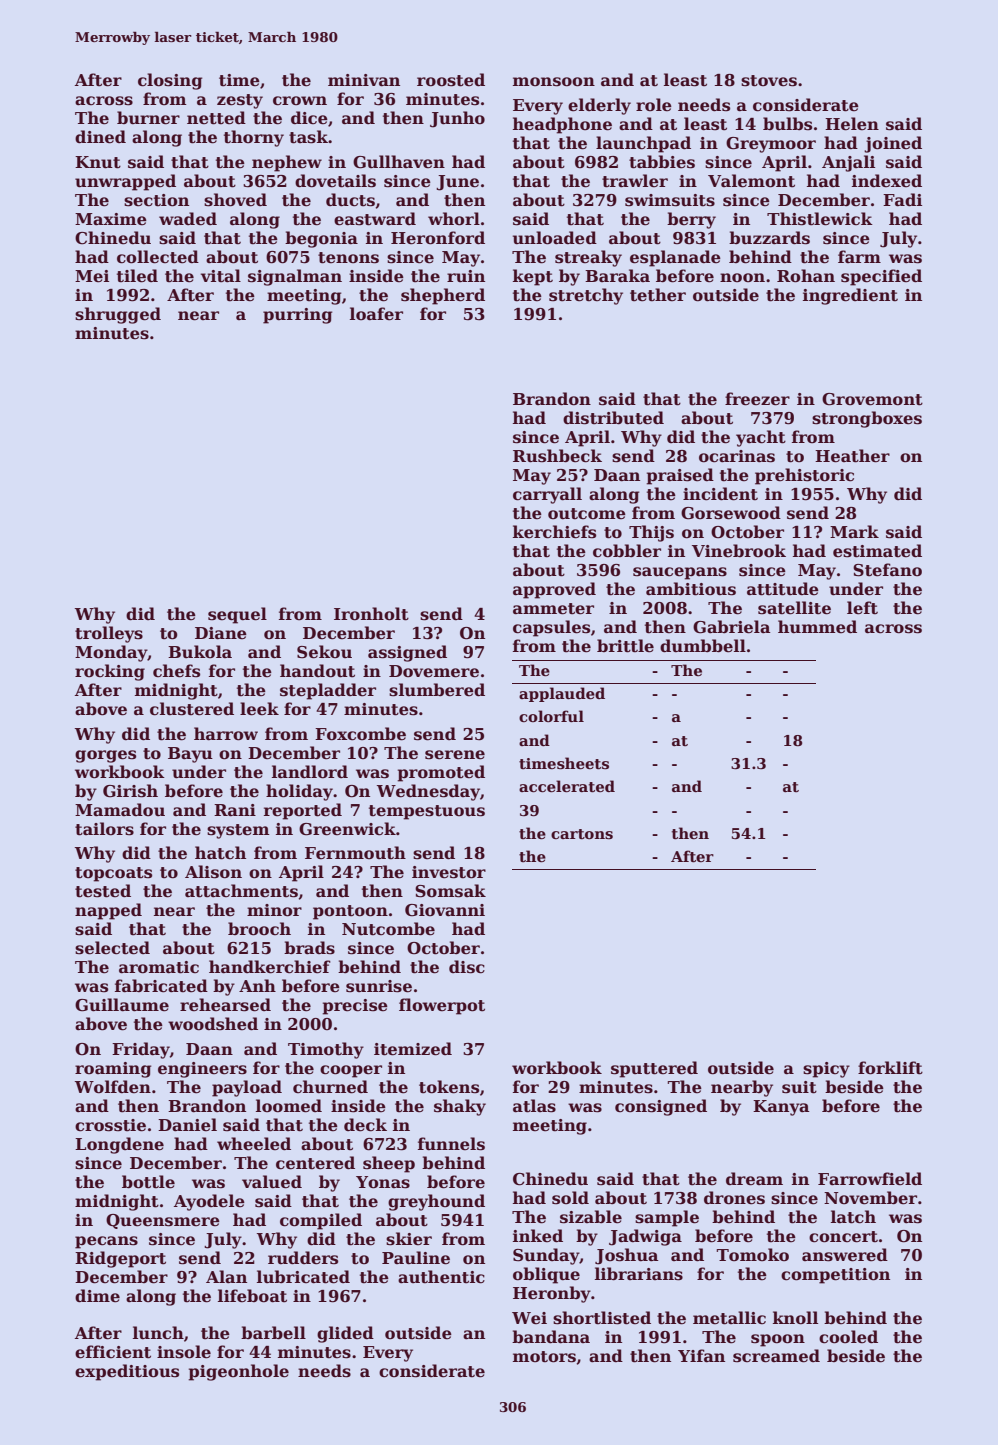  Describe the element at coordinates (654, 105) in the screenshot. I see `role` at that location.
